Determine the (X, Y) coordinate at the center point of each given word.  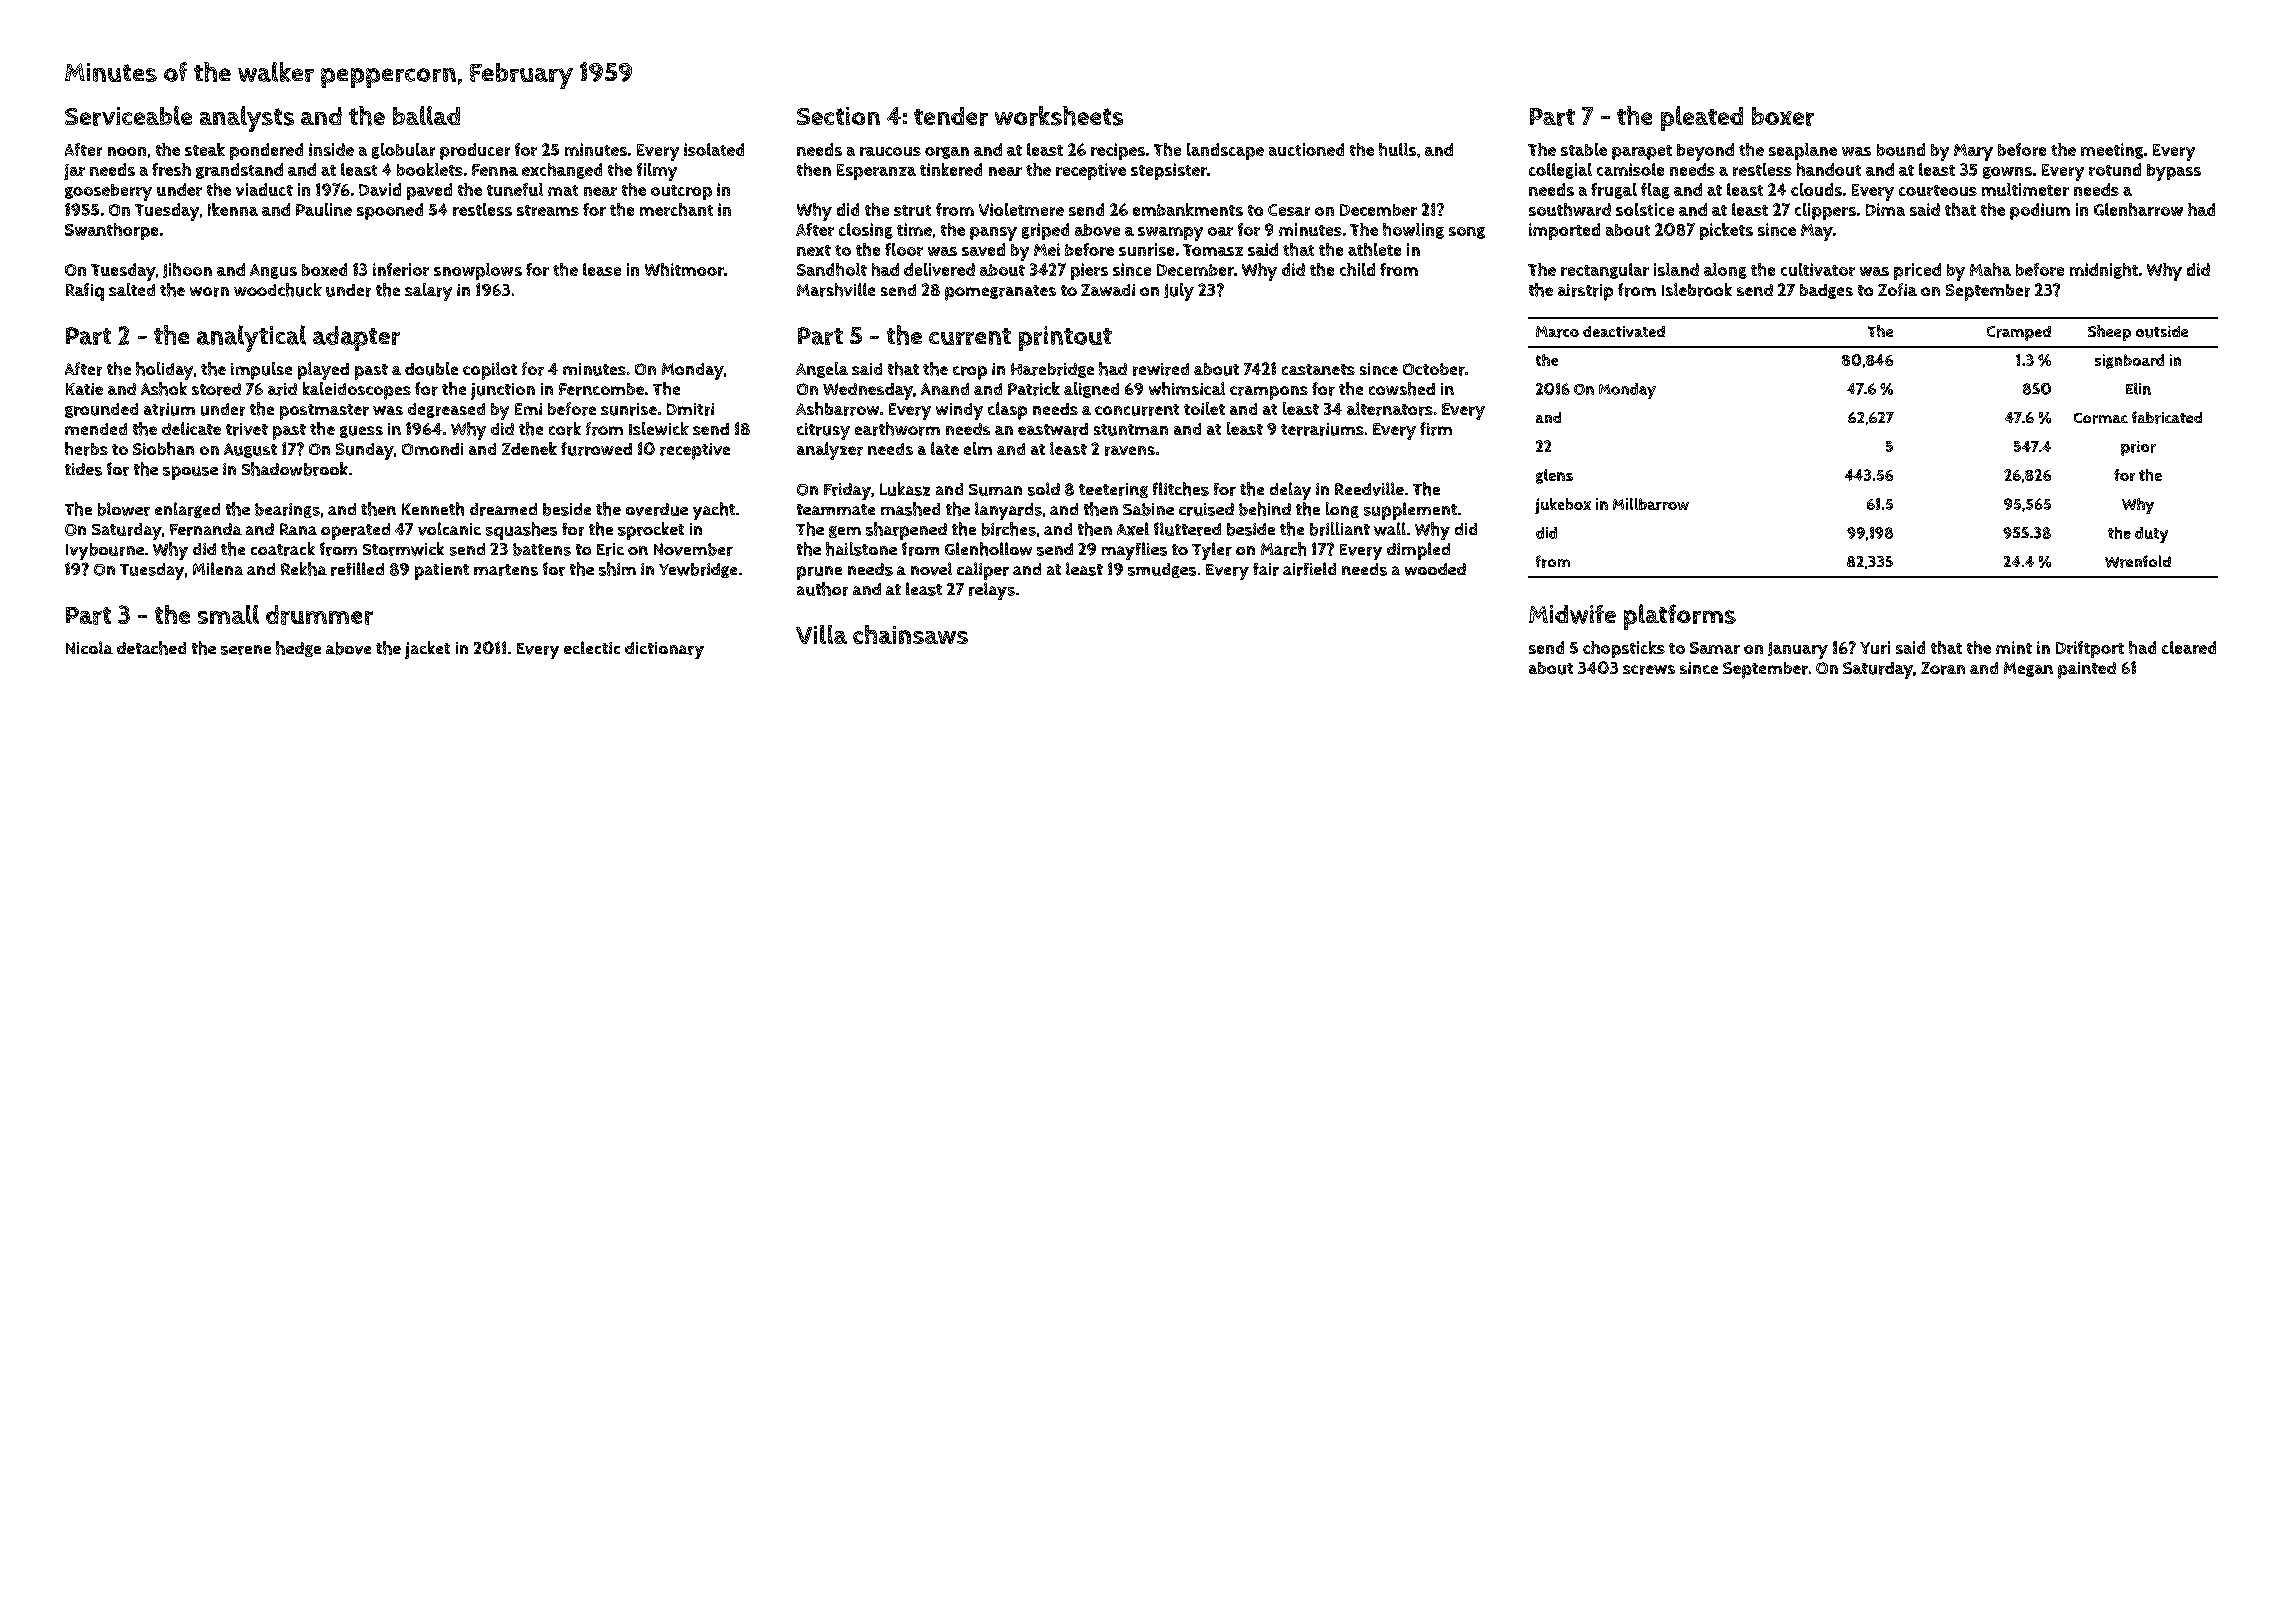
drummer (319, 615)
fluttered (1187, 529)
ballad (426, 115)
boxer (1783, 116)
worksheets (1059, 116)
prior (2138, 448)
